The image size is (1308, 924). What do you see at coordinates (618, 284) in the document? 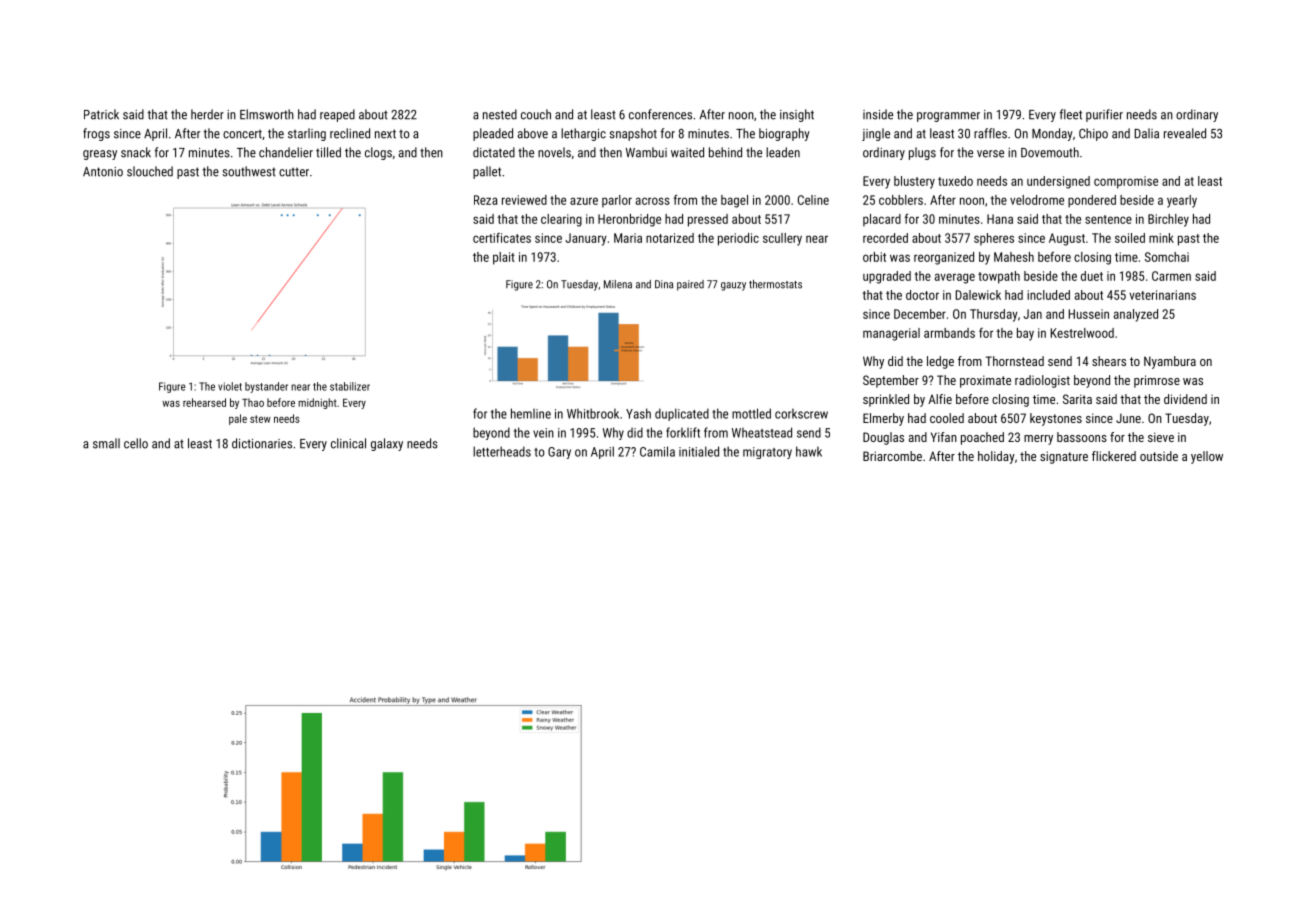
I see `Milena` at bounding box center [618, 284].
